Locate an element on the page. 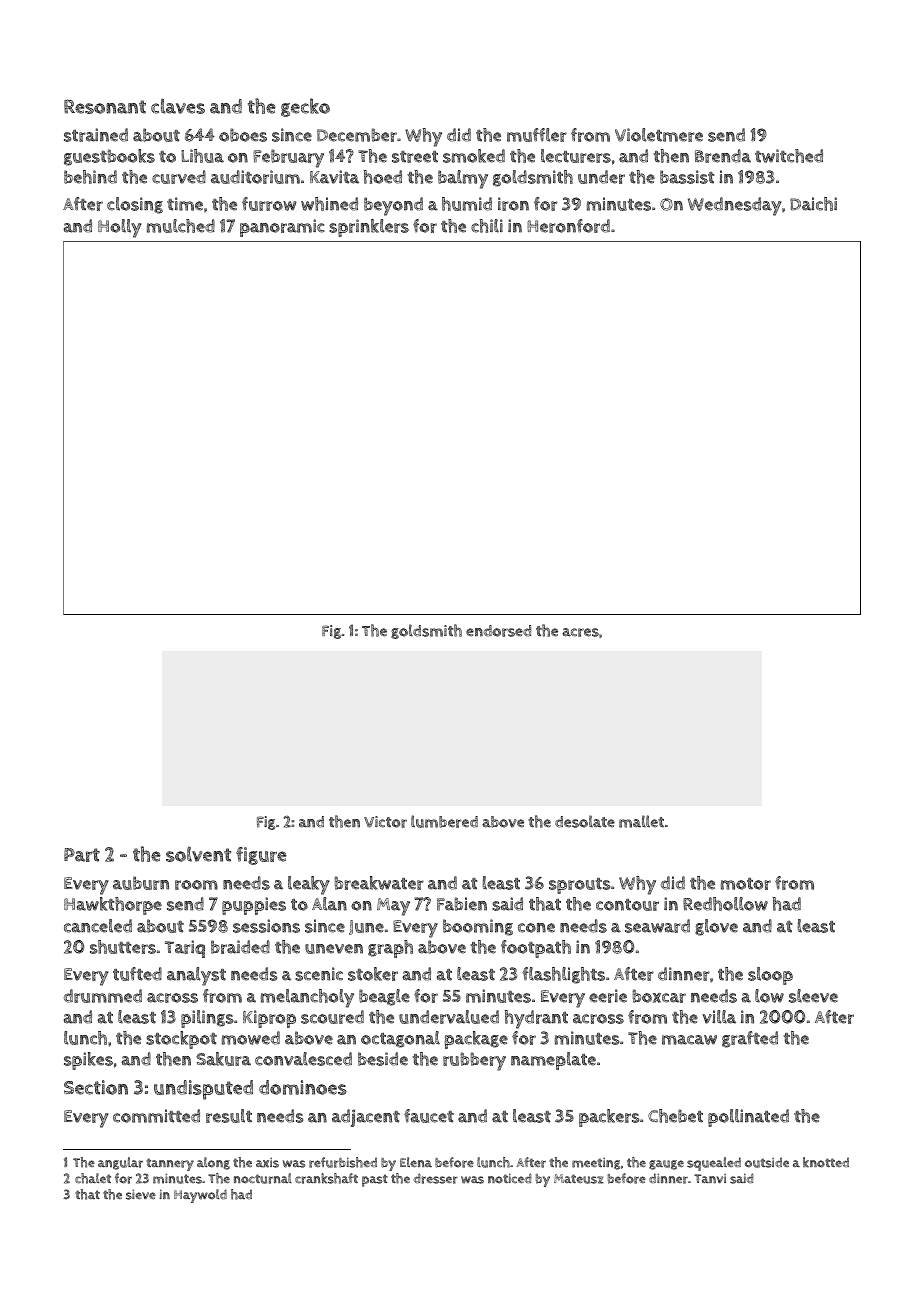 This document has width=924, height=1308. solvent is located at coordinates (198, 854).
